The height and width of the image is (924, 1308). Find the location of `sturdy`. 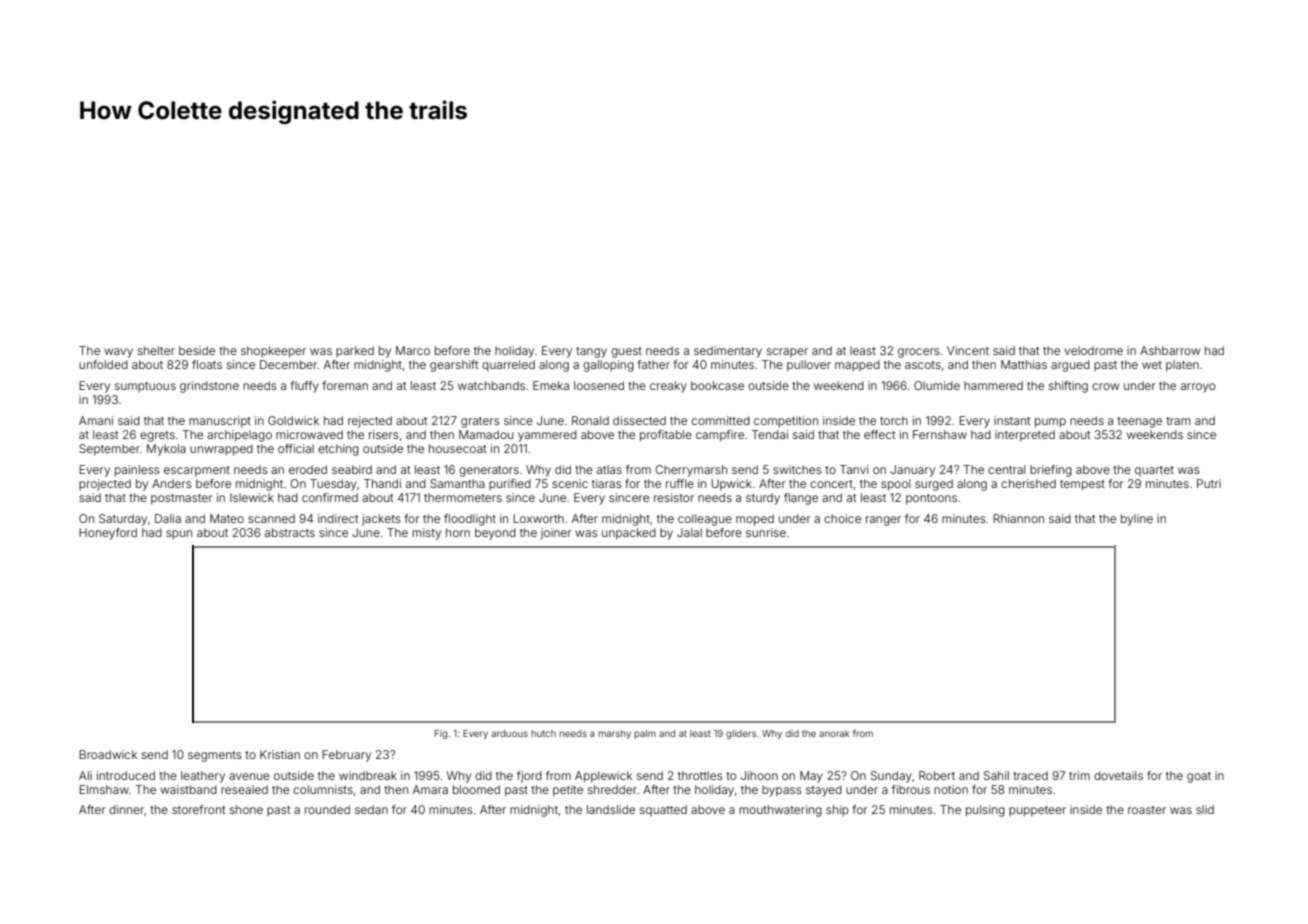

sturdy is located at coordinates (763, 499).
